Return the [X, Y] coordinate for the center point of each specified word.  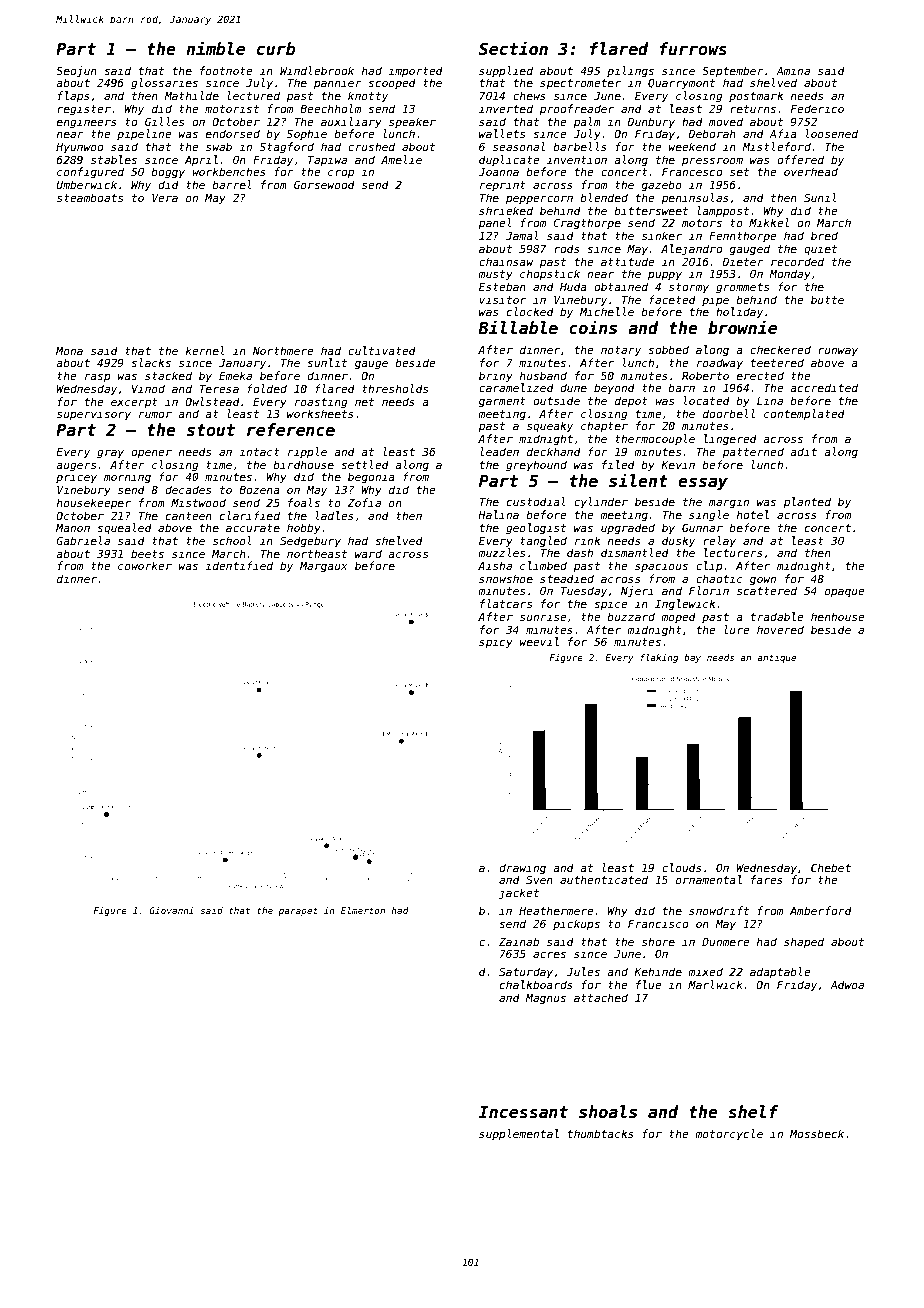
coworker [145, 565]
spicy [496, 643]
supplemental [519, 1134]
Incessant [523, 1112]
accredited [824, 387]
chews [529, 95]
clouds [682, 867]
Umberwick [86, 184]
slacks [151, 362]
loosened [832, 133]
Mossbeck [817, 1133]
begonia [371, 478]
